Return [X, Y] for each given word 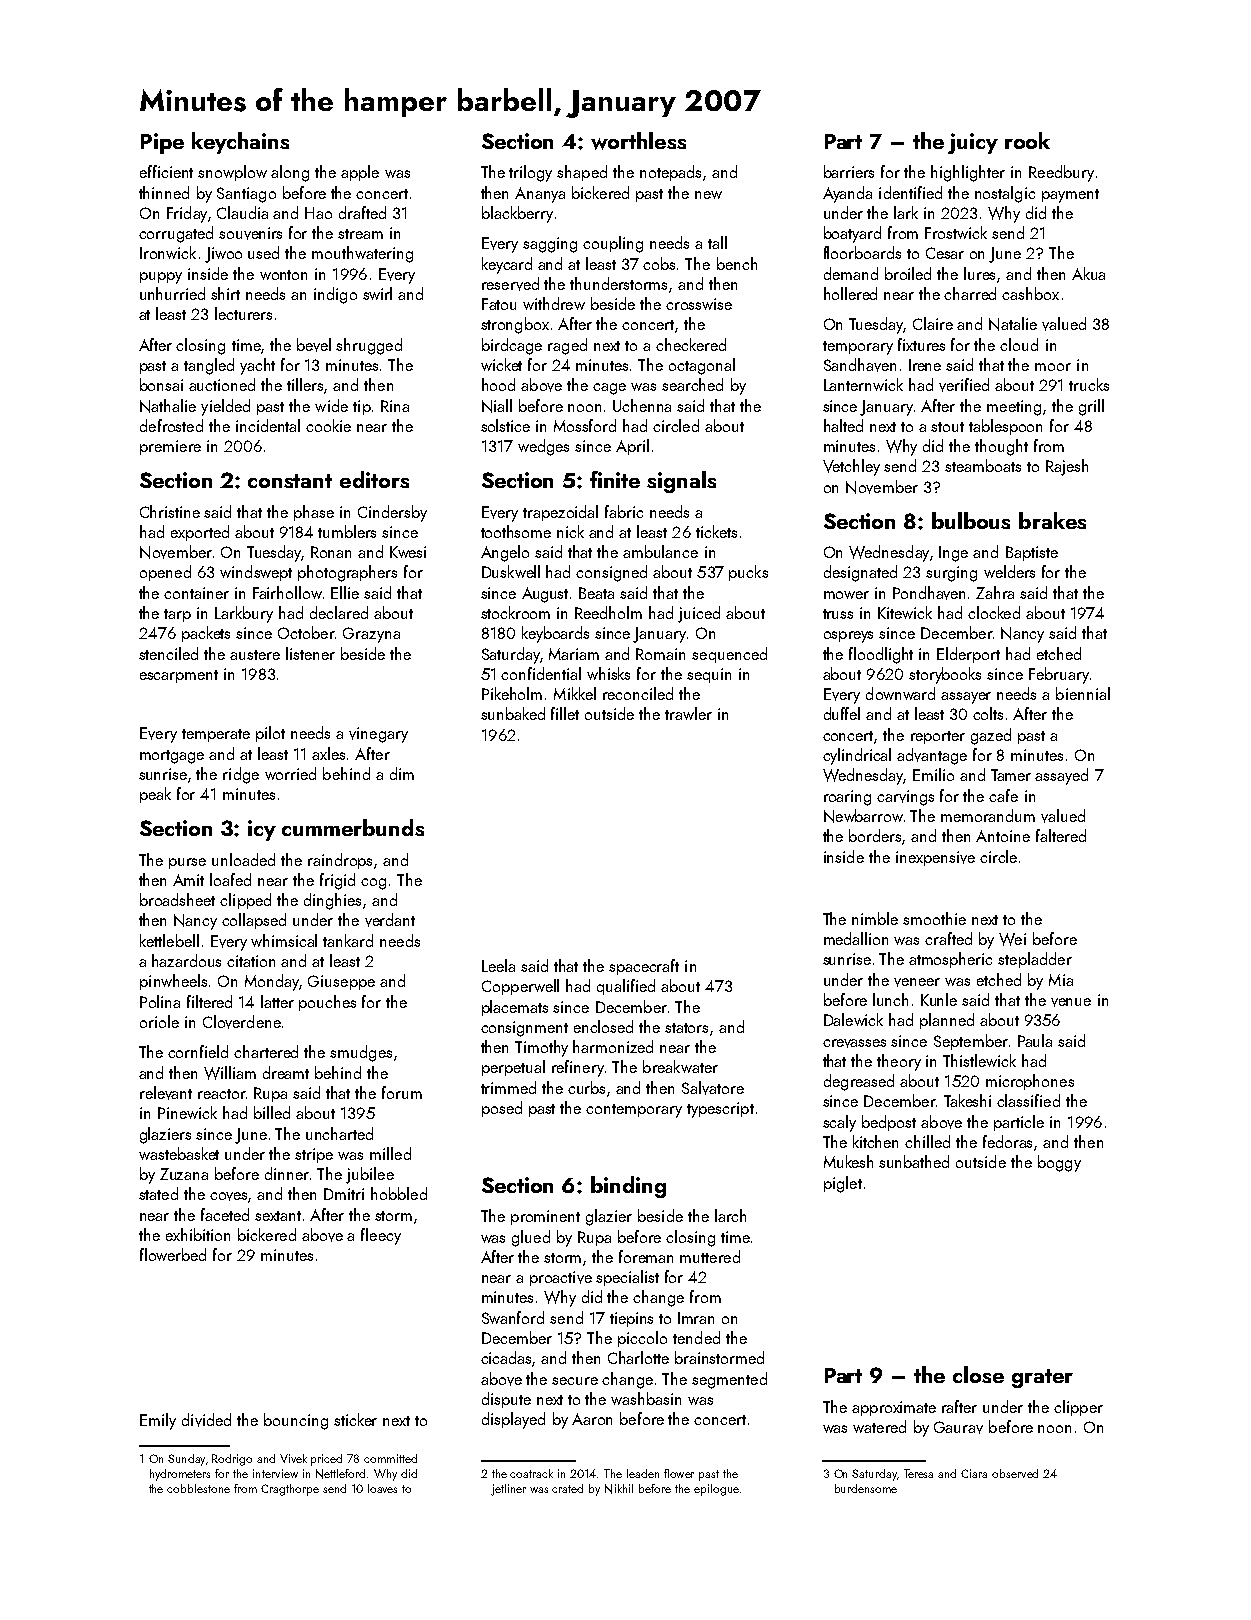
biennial [1083, 693]
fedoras [1007, 1141]
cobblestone [198, 1488]
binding [628, 1187]
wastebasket [179, 1153]
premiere [170, 447]
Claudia [242, 212]
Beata [596, 593]
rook [1027, 140]
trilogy [530, 173]
